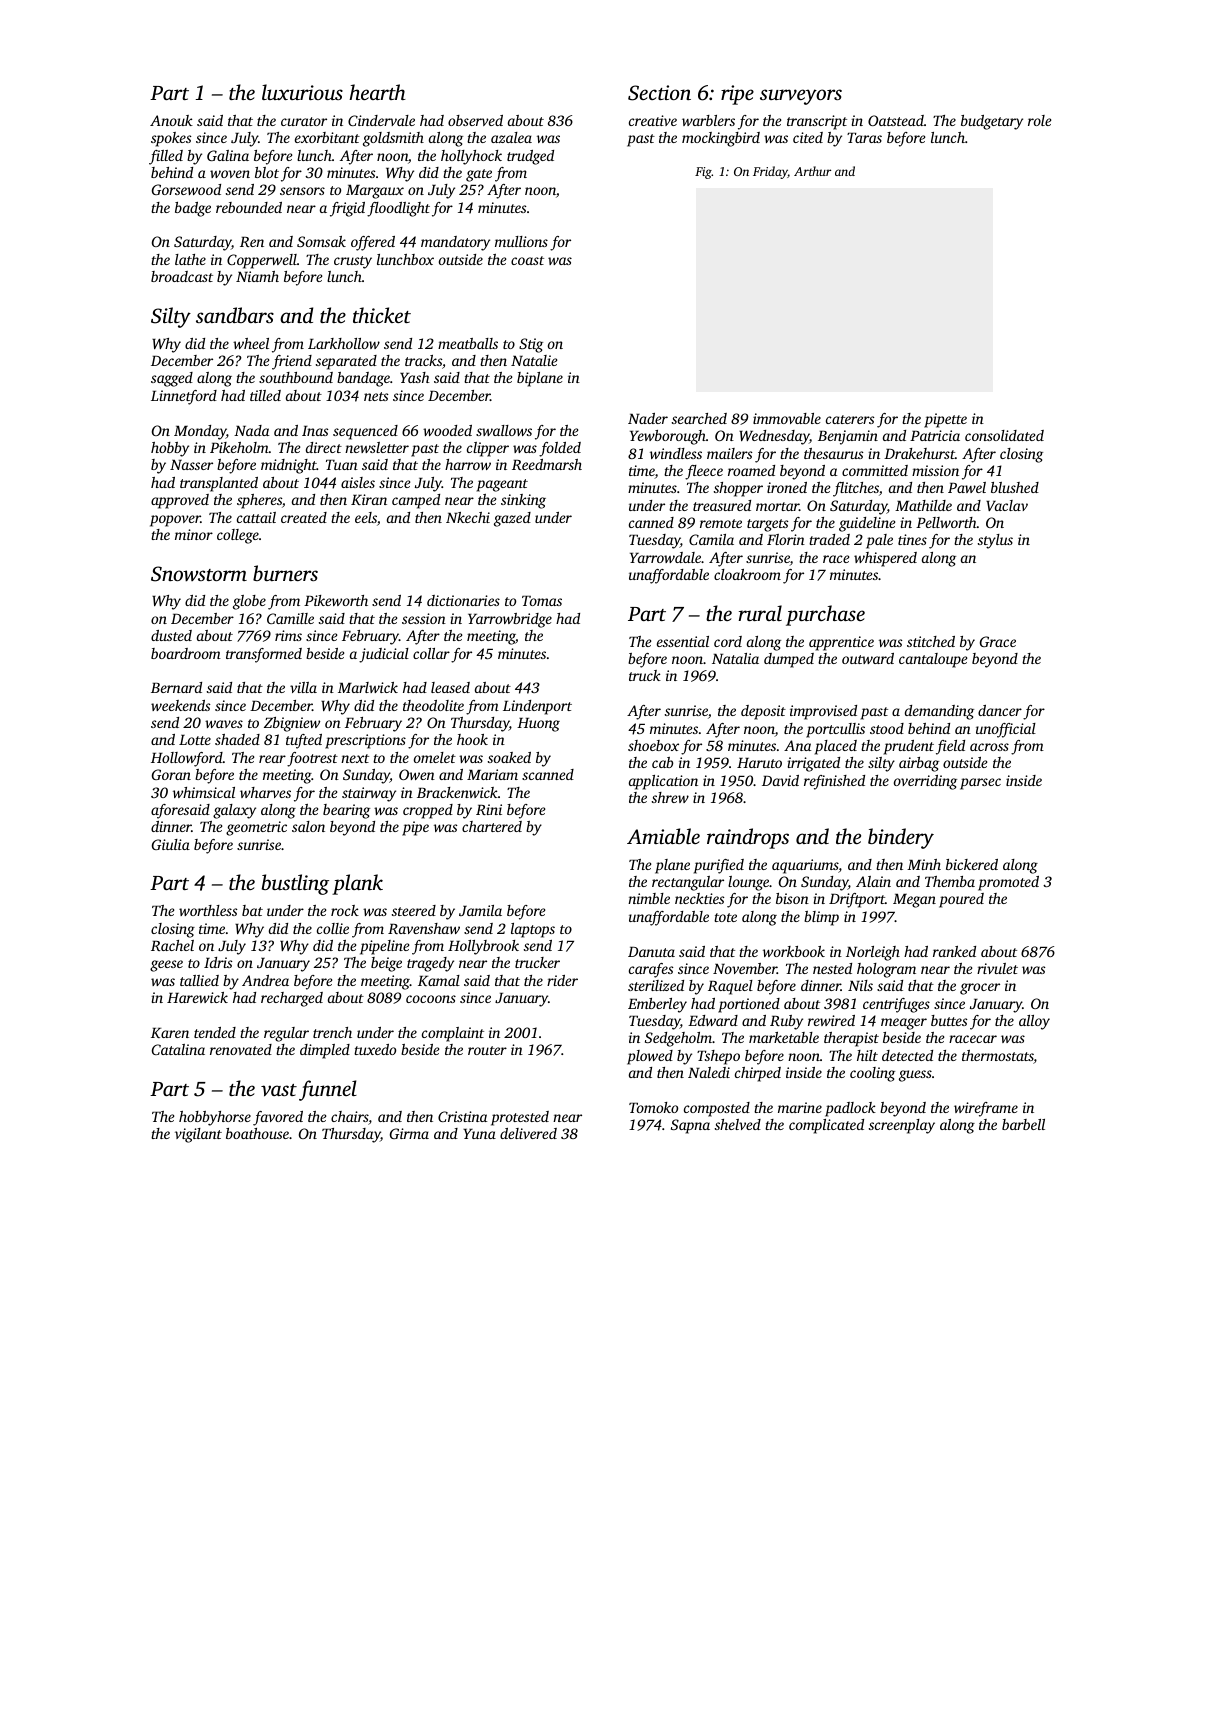 This screenshot has height=1712, width=1211. Describe the element at coordinates (171, 120) in the screenshot. I see `Anouk` at that location.
